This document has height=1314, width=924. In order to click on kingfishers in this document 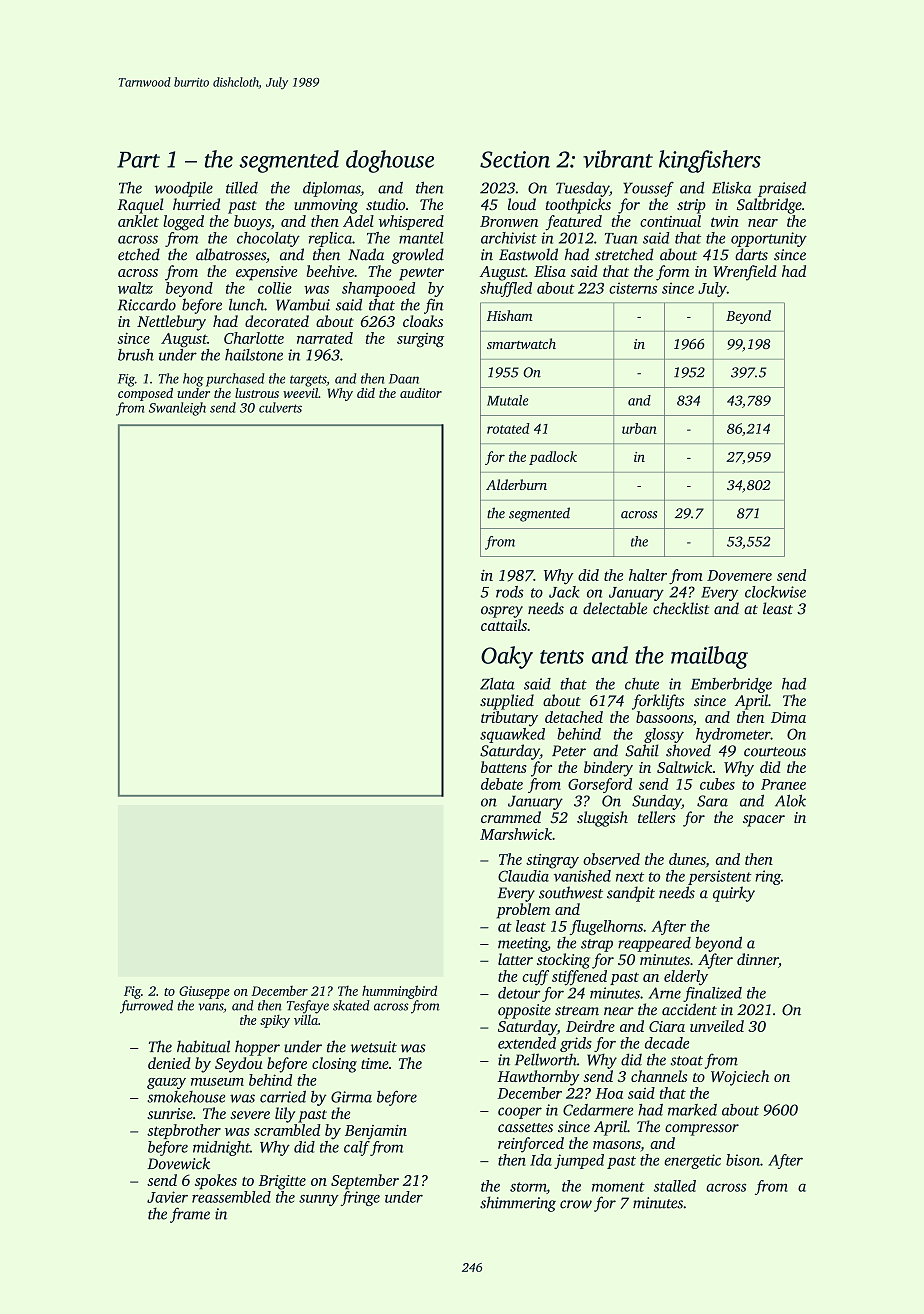, I will do `click(710, 161)`.
